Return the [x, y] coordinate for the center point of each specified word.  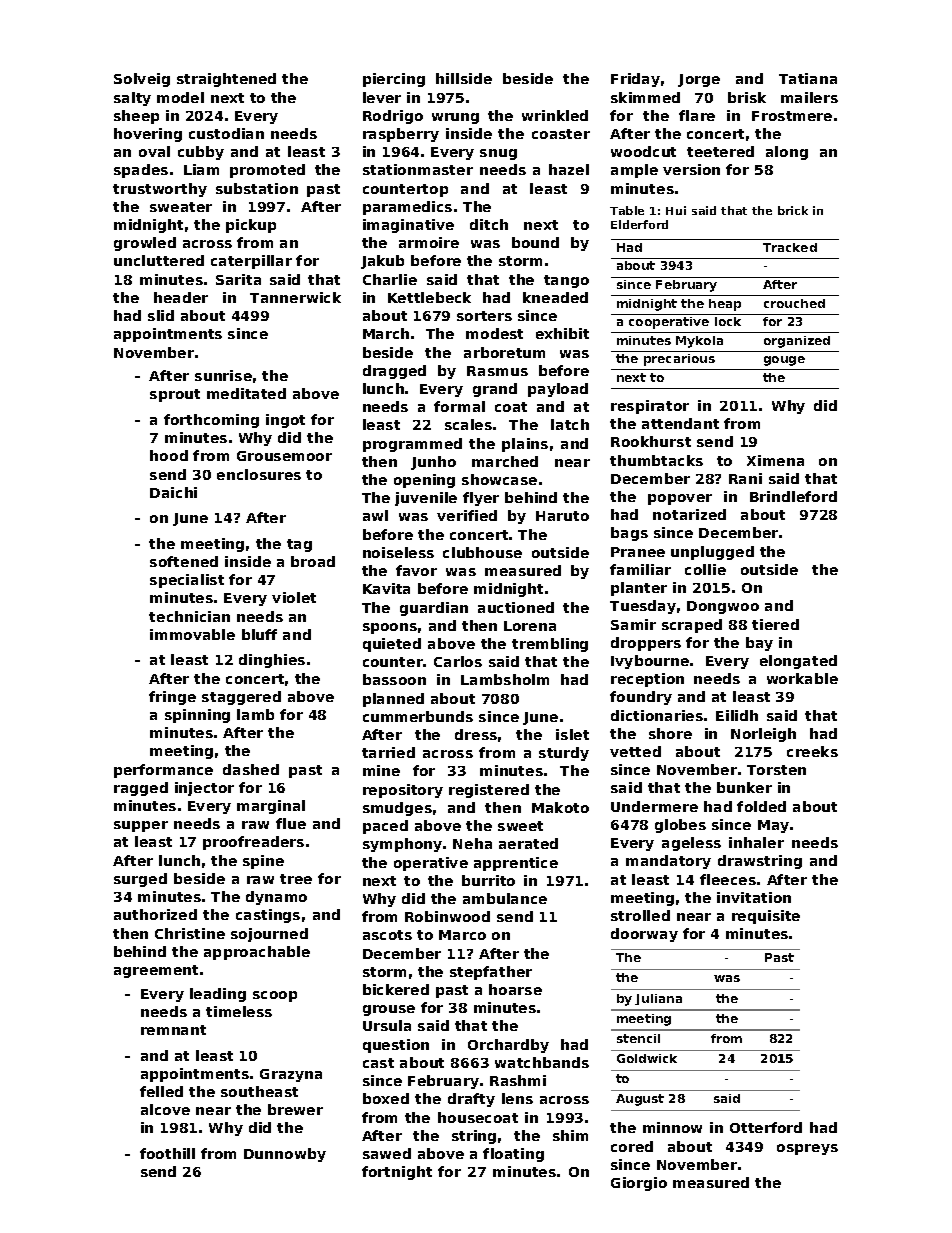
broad [313, 561]
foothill [167, 1153]
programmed [412, 445]
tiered [775, 624]
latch [570, 424]
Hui [676, 210]
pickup [251, 226]
